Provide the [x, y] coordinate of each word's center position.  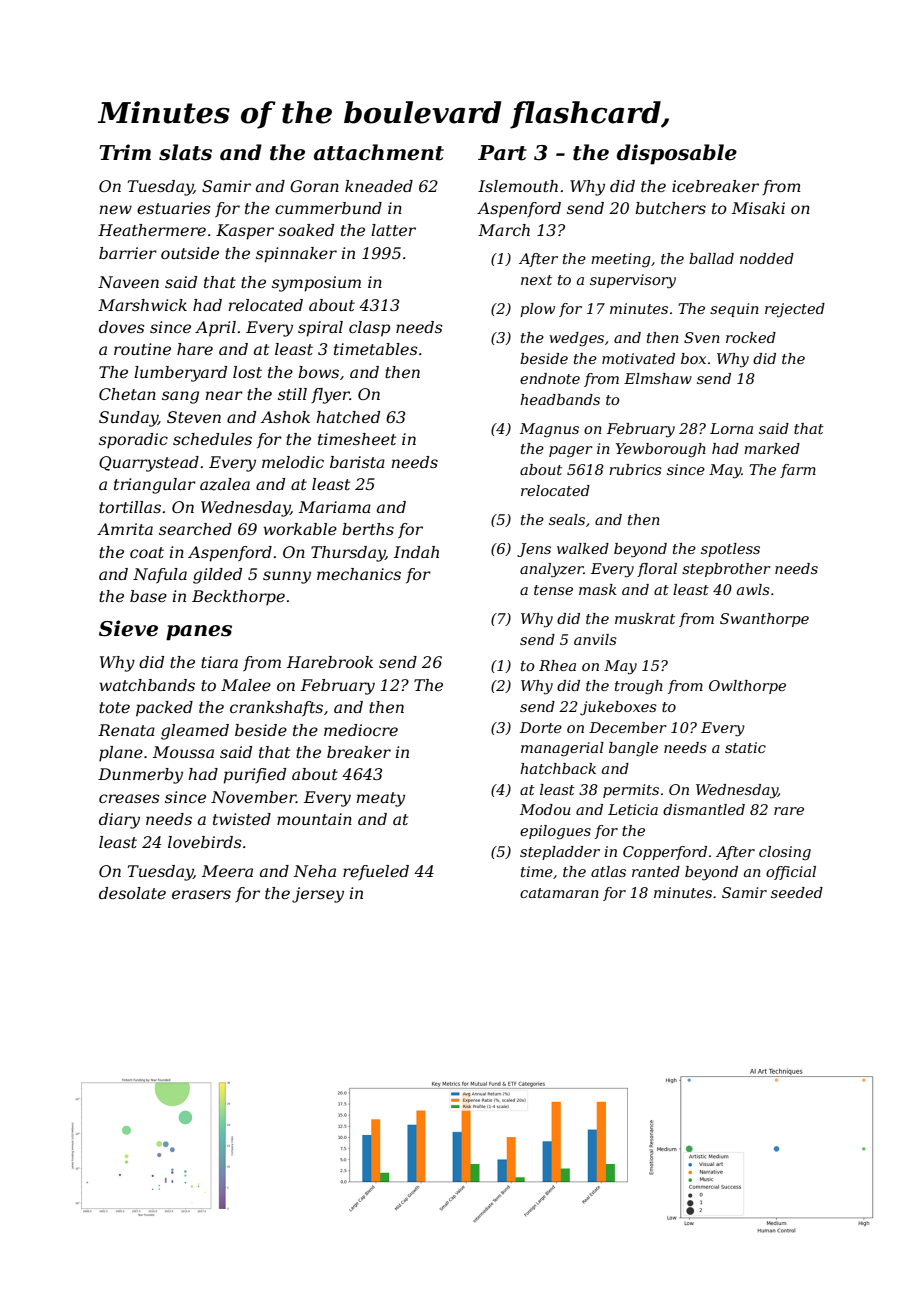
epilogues [555, 832]
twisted [242, 819]
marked [772, 448]
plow [537, 310]
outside [190, 253]
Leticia [633, 809]
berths [368, 529]
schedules [212, 439]
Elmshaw [658, 378]
